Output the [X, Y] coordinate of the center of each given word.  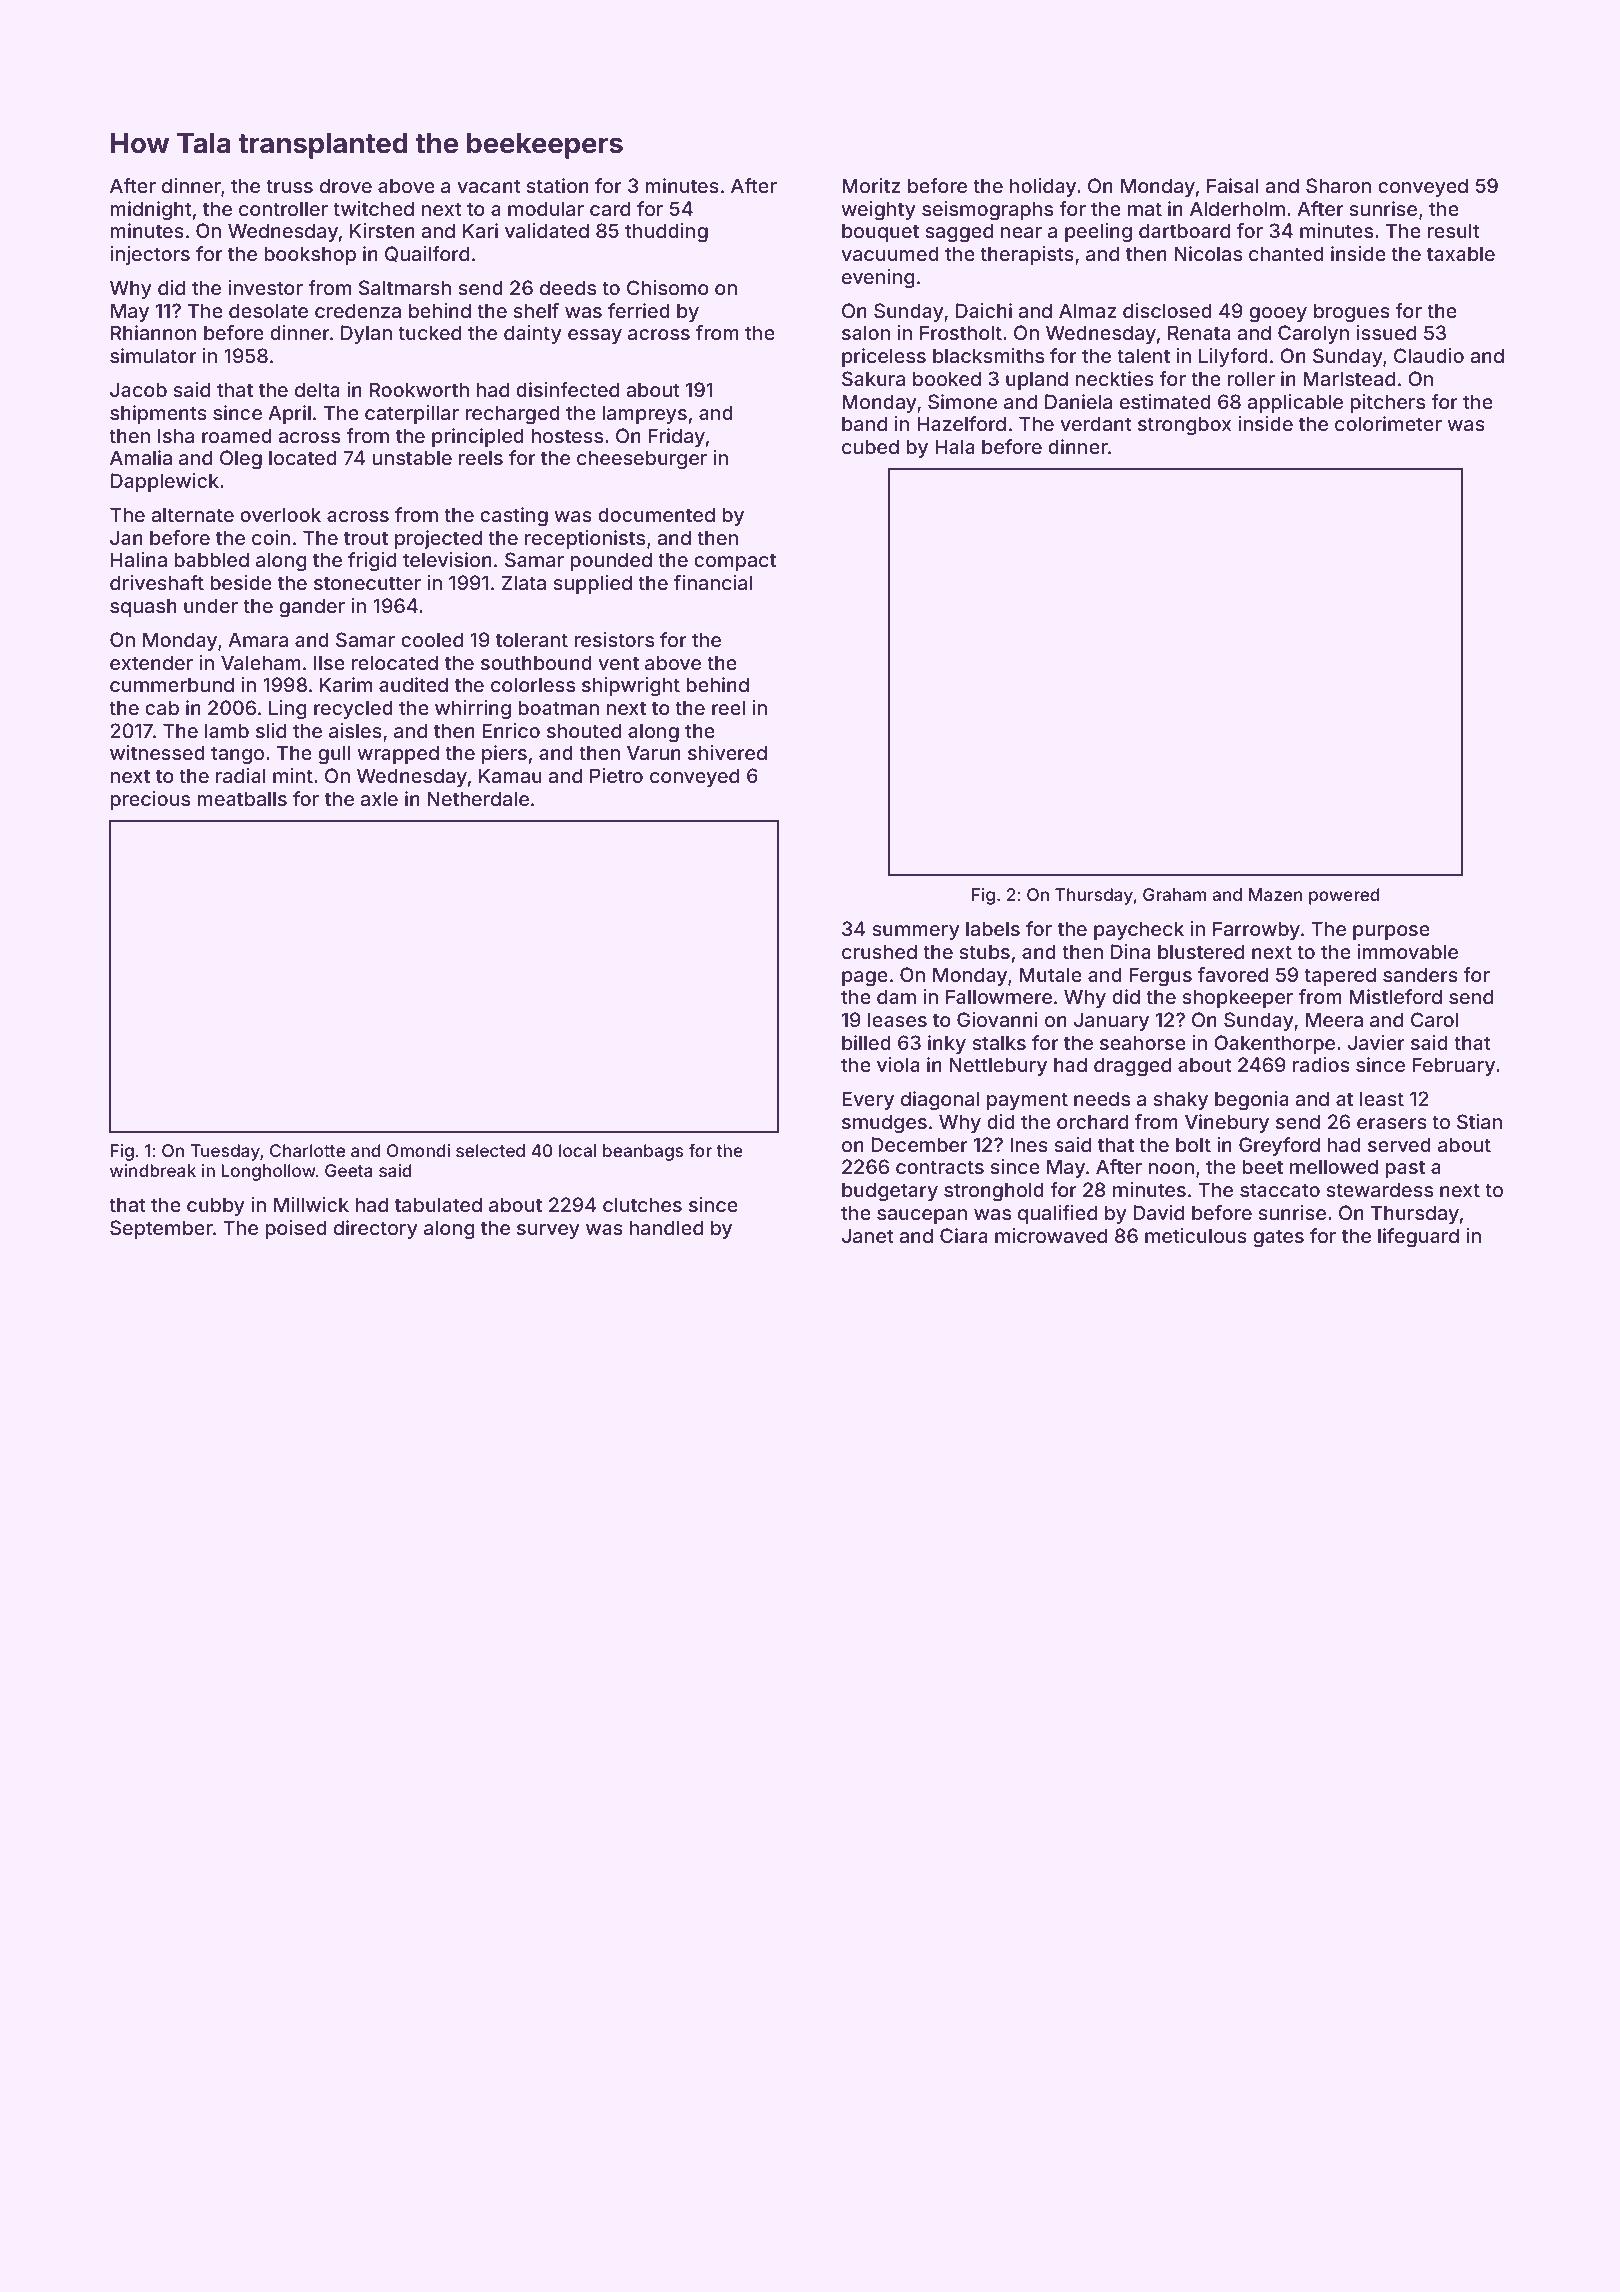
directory [376, 1229]
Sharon [1338, 186]
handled [666, 1227]
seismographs [987, 211]
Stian [1479, 1122]
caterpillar [412, 414]
